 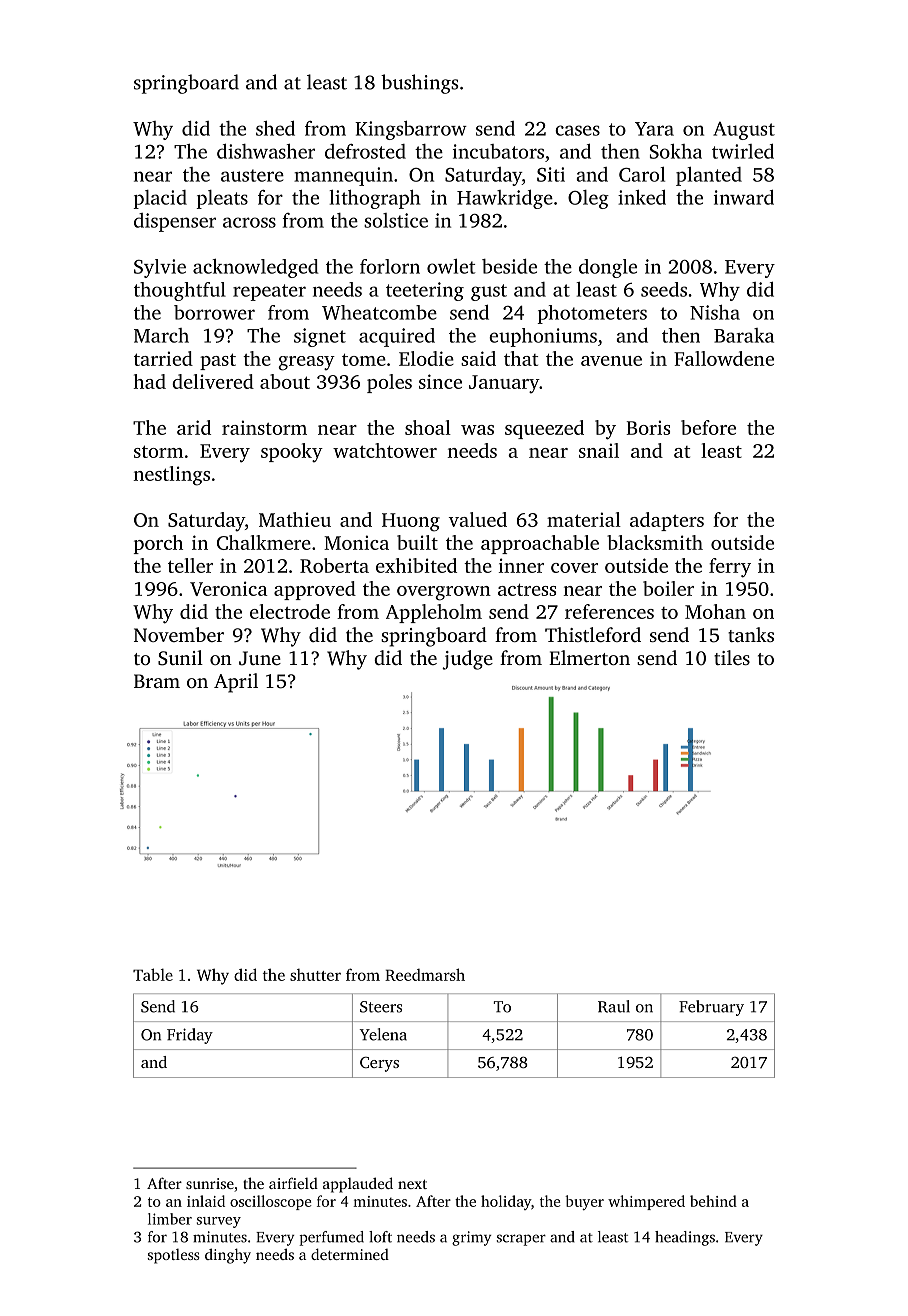 What do you see at coordinates (390, 266) in the screenshot?
I see `forlorn` at bounding box center [390, 266].
